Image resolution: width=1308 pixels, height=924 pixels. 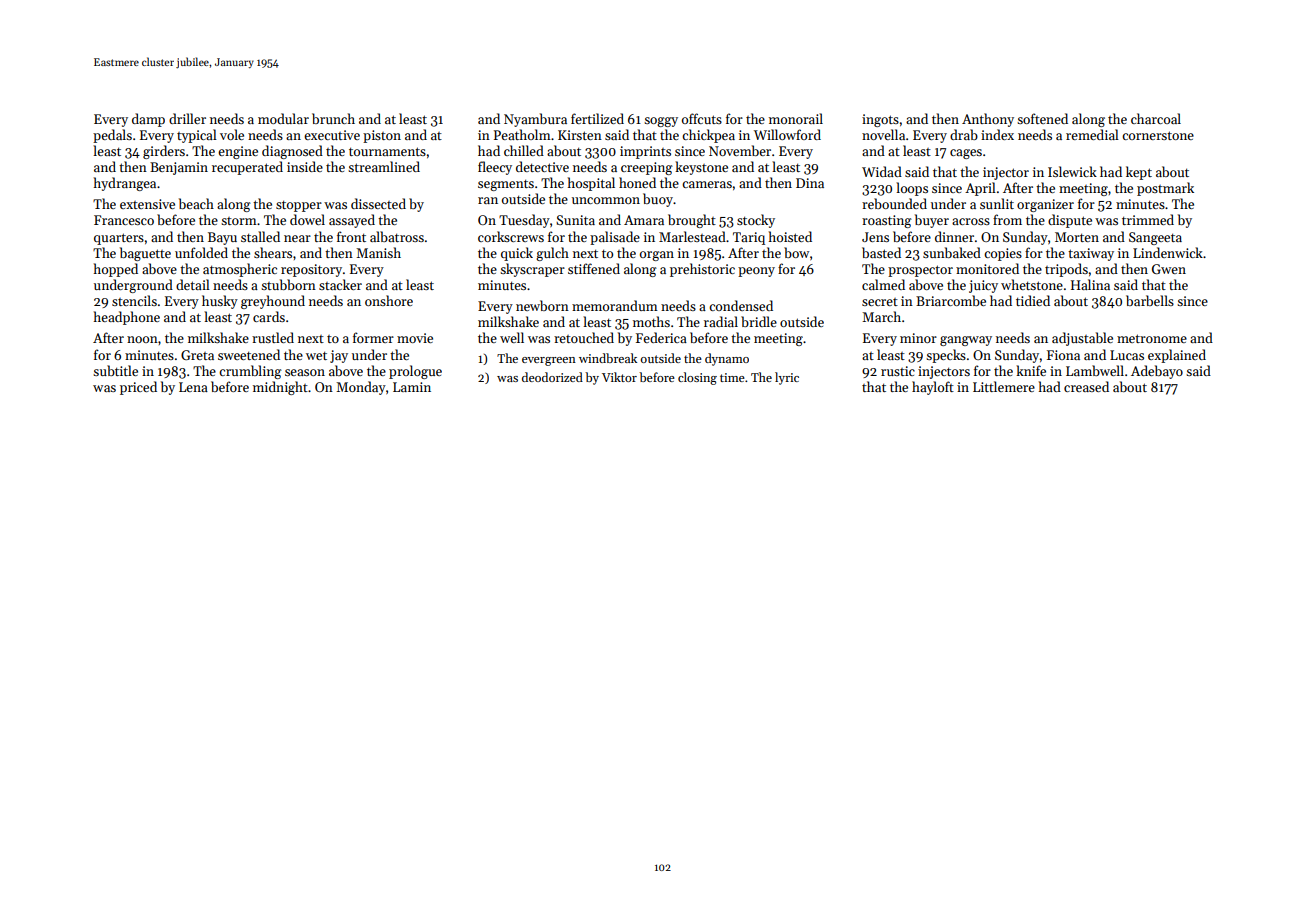 I want to click on fertilized, so click(x=597, y=118).
